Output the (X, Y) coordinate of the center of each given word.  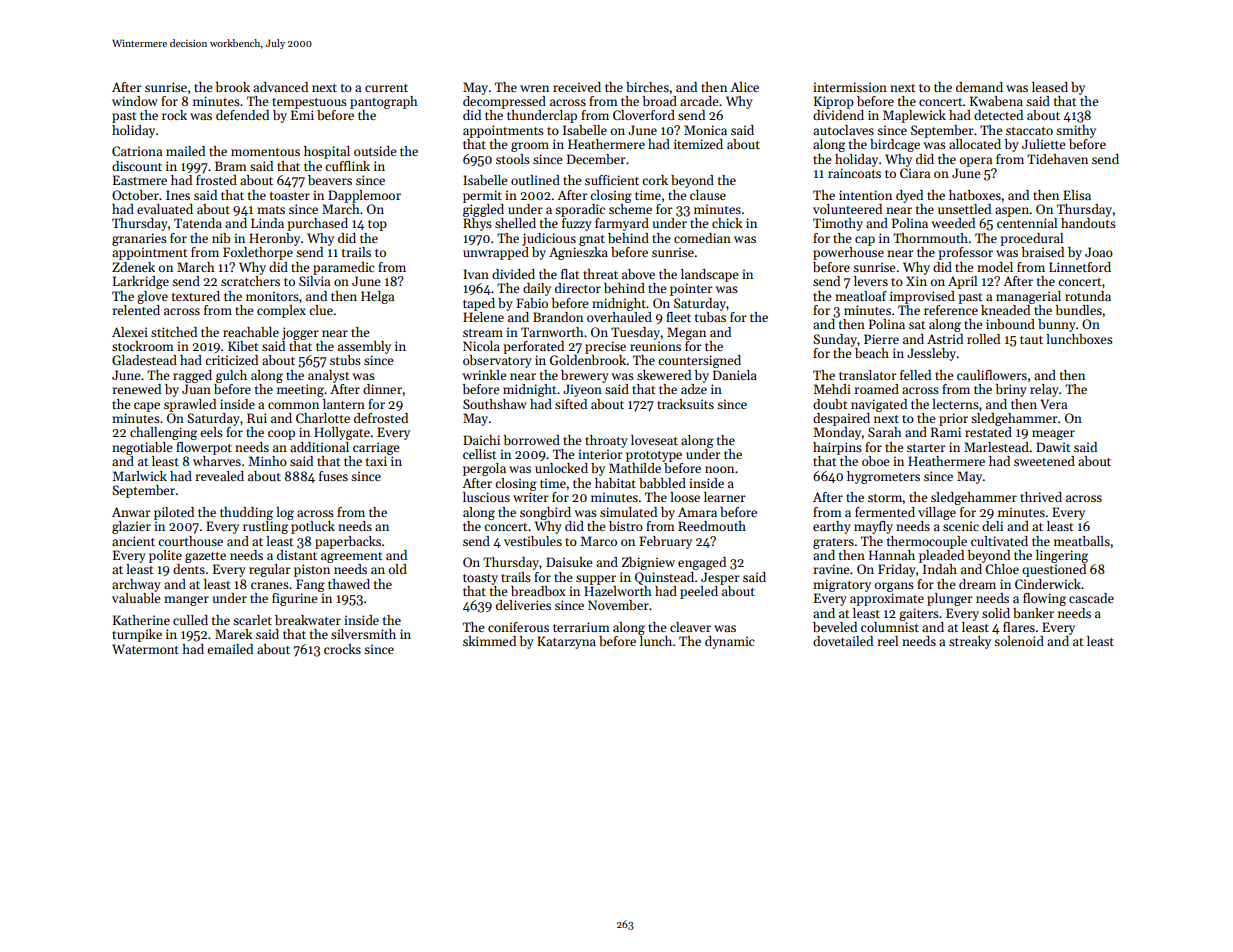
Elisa (1077, 195)
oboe (875, 461)
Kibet (243, 346)
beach (872, 353)
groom (530, 147)
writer (531, 497)
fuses (333, 476)
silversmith (363, 634)
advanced (280, 87)
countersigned (699, 361)
